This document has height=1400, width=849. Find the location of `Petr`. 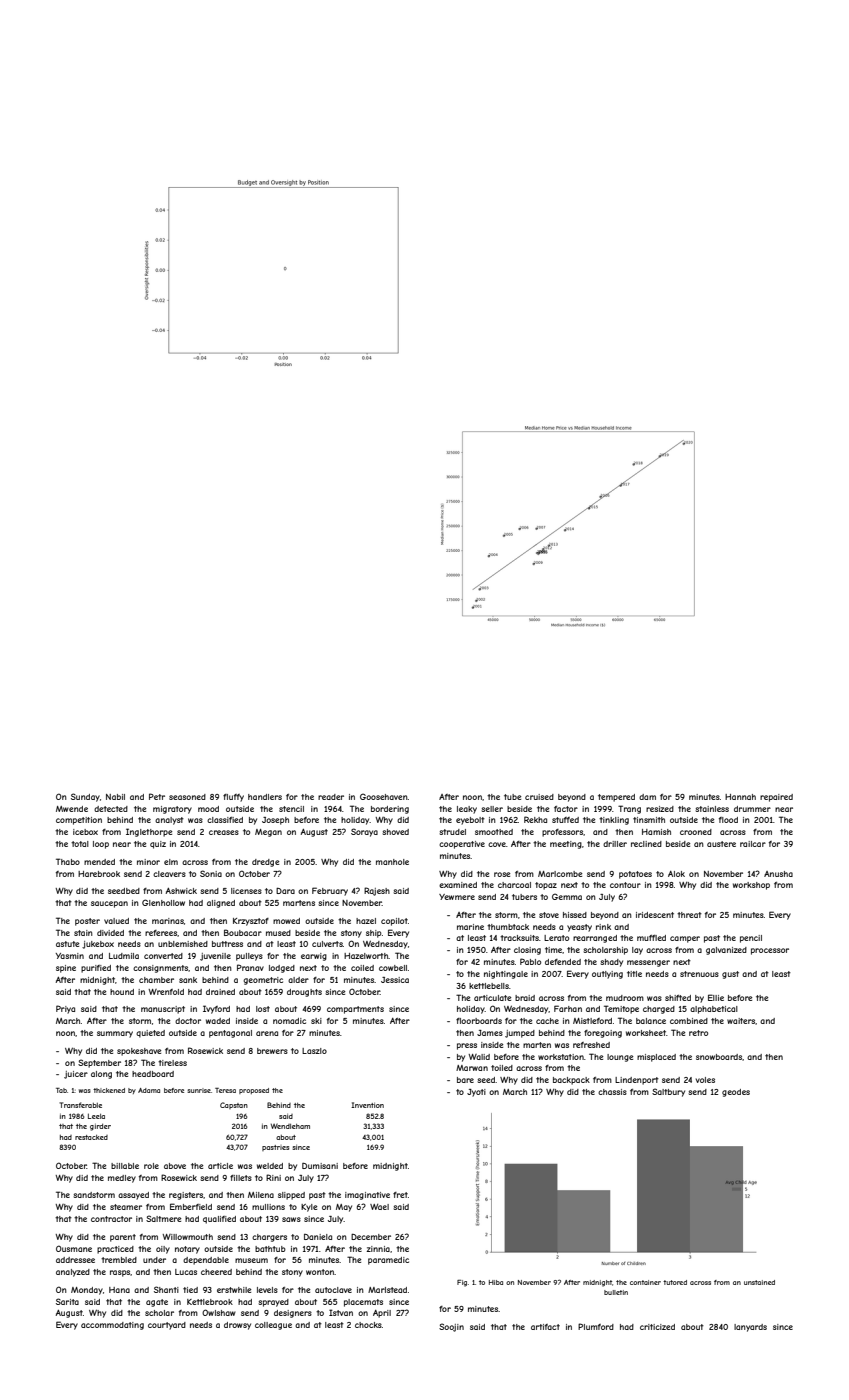

Petr is located at coordinates (157, 796).
